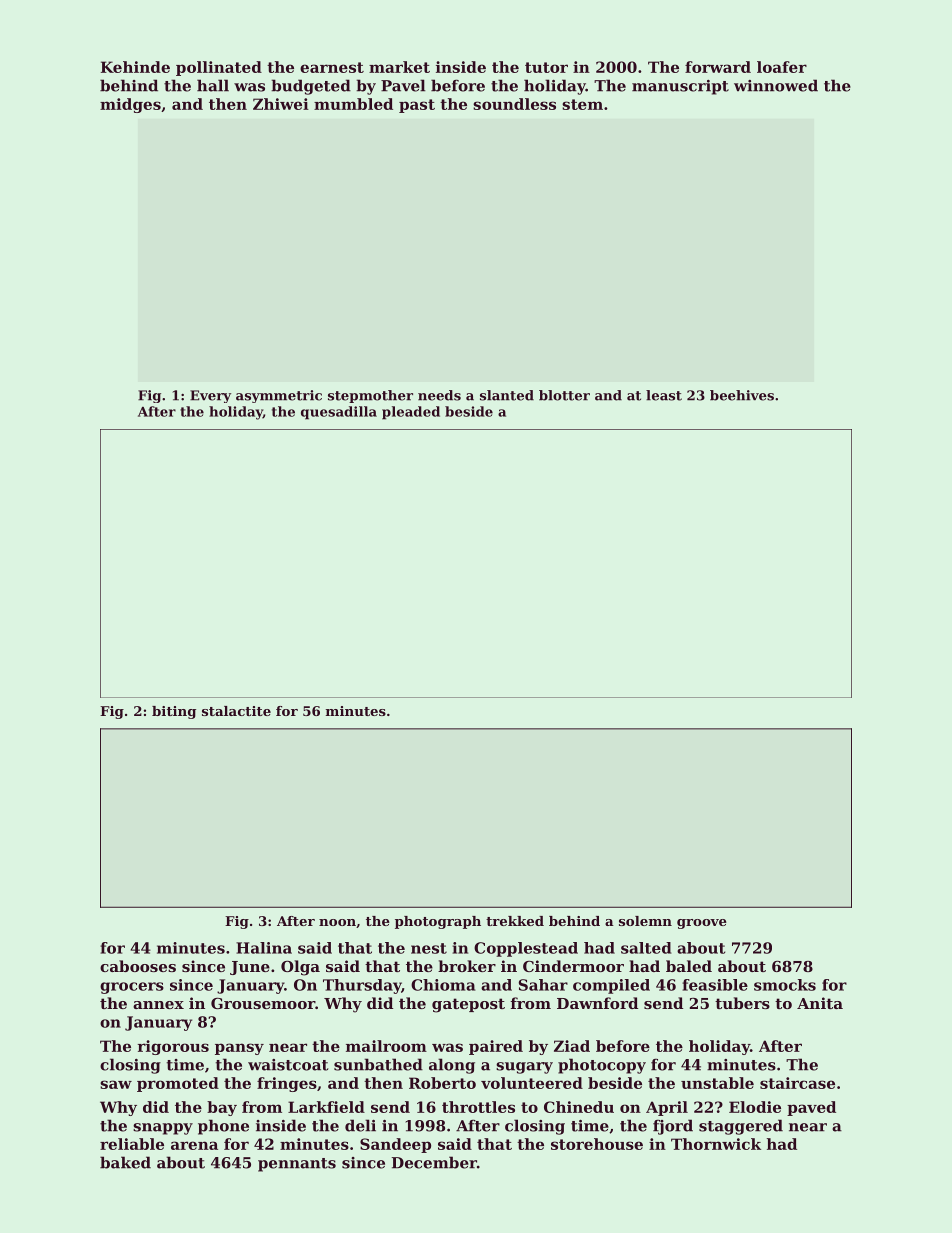  Describe the element at coordinates (742, 395) in the page. I see `beehives` at that location.
